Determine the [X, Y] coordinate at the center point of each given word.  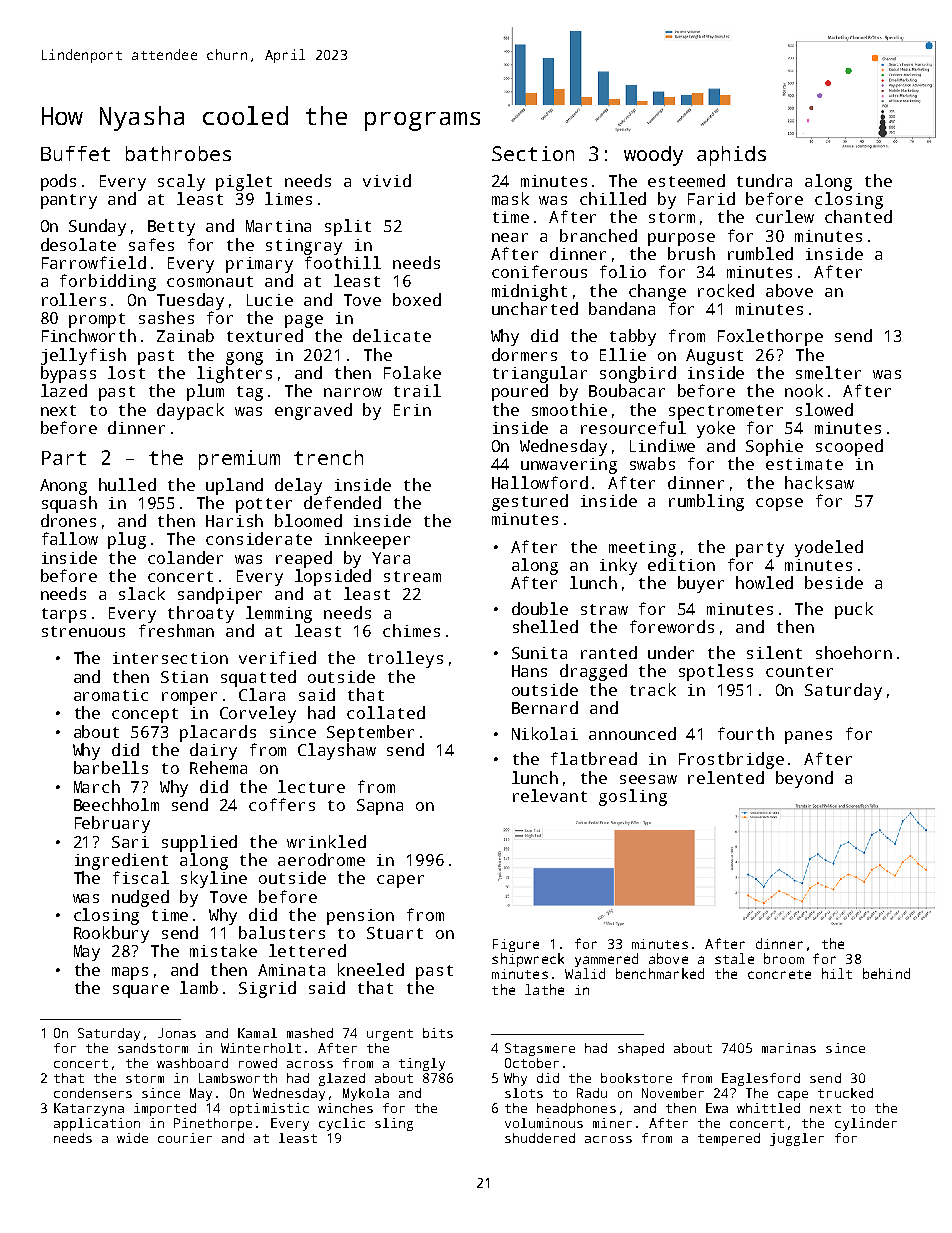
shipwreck [528, 960]
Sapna [380, 807]
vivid [387, 180]
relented [726, 777]
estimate [804, 464]
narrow [353, 392]
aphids [731, 156]
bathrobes [178, 153]
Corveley [258, 714]
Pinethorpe [213, 1124]
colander [185, 557]
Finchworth [89, 335]
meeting [642, 549]
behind [886, 973]
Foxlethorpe [770, 337]
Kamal [257, 1033]
